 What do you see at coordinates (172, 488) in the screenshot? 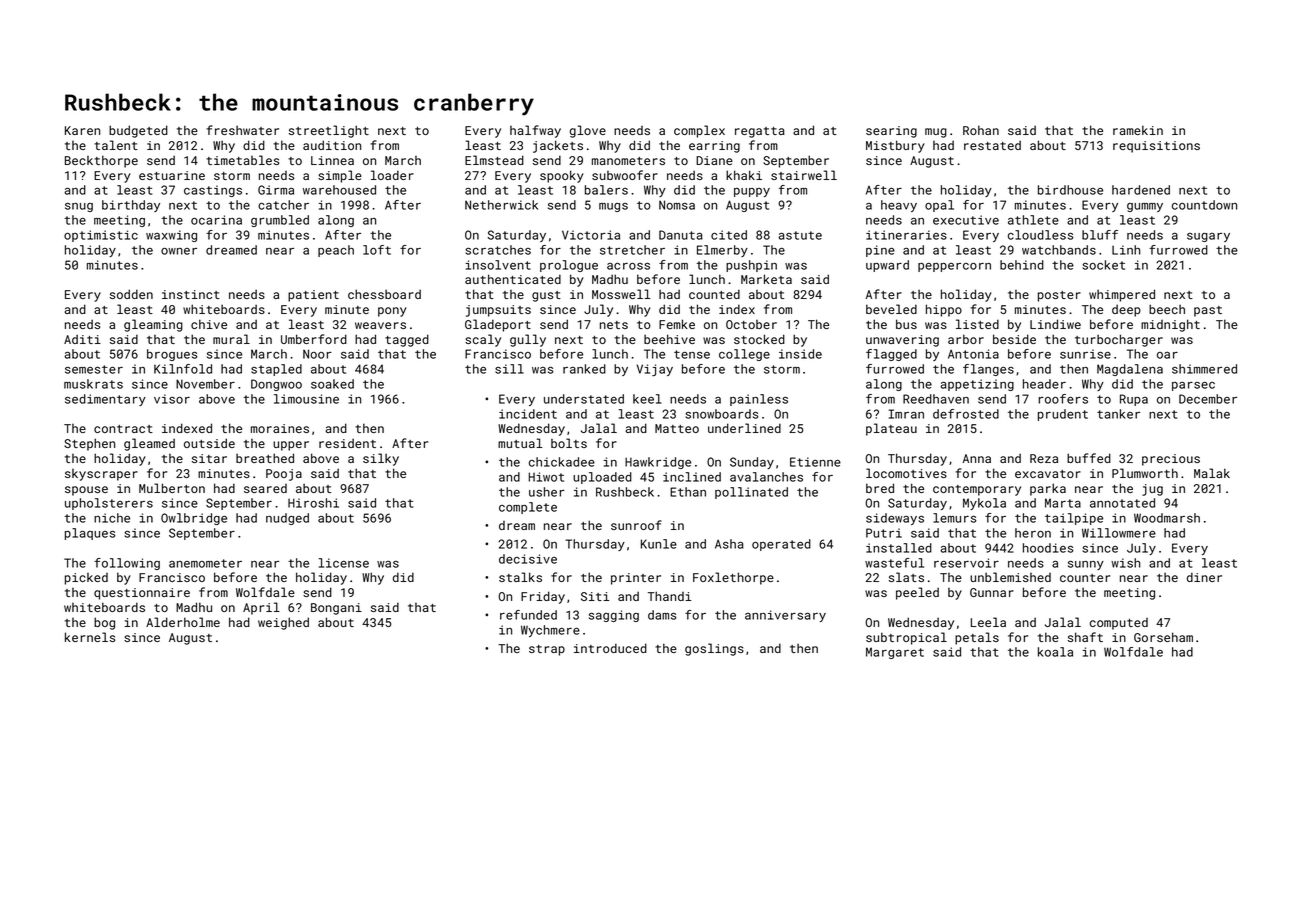
I see `Mulberton` at bounding box center [172, 488].
